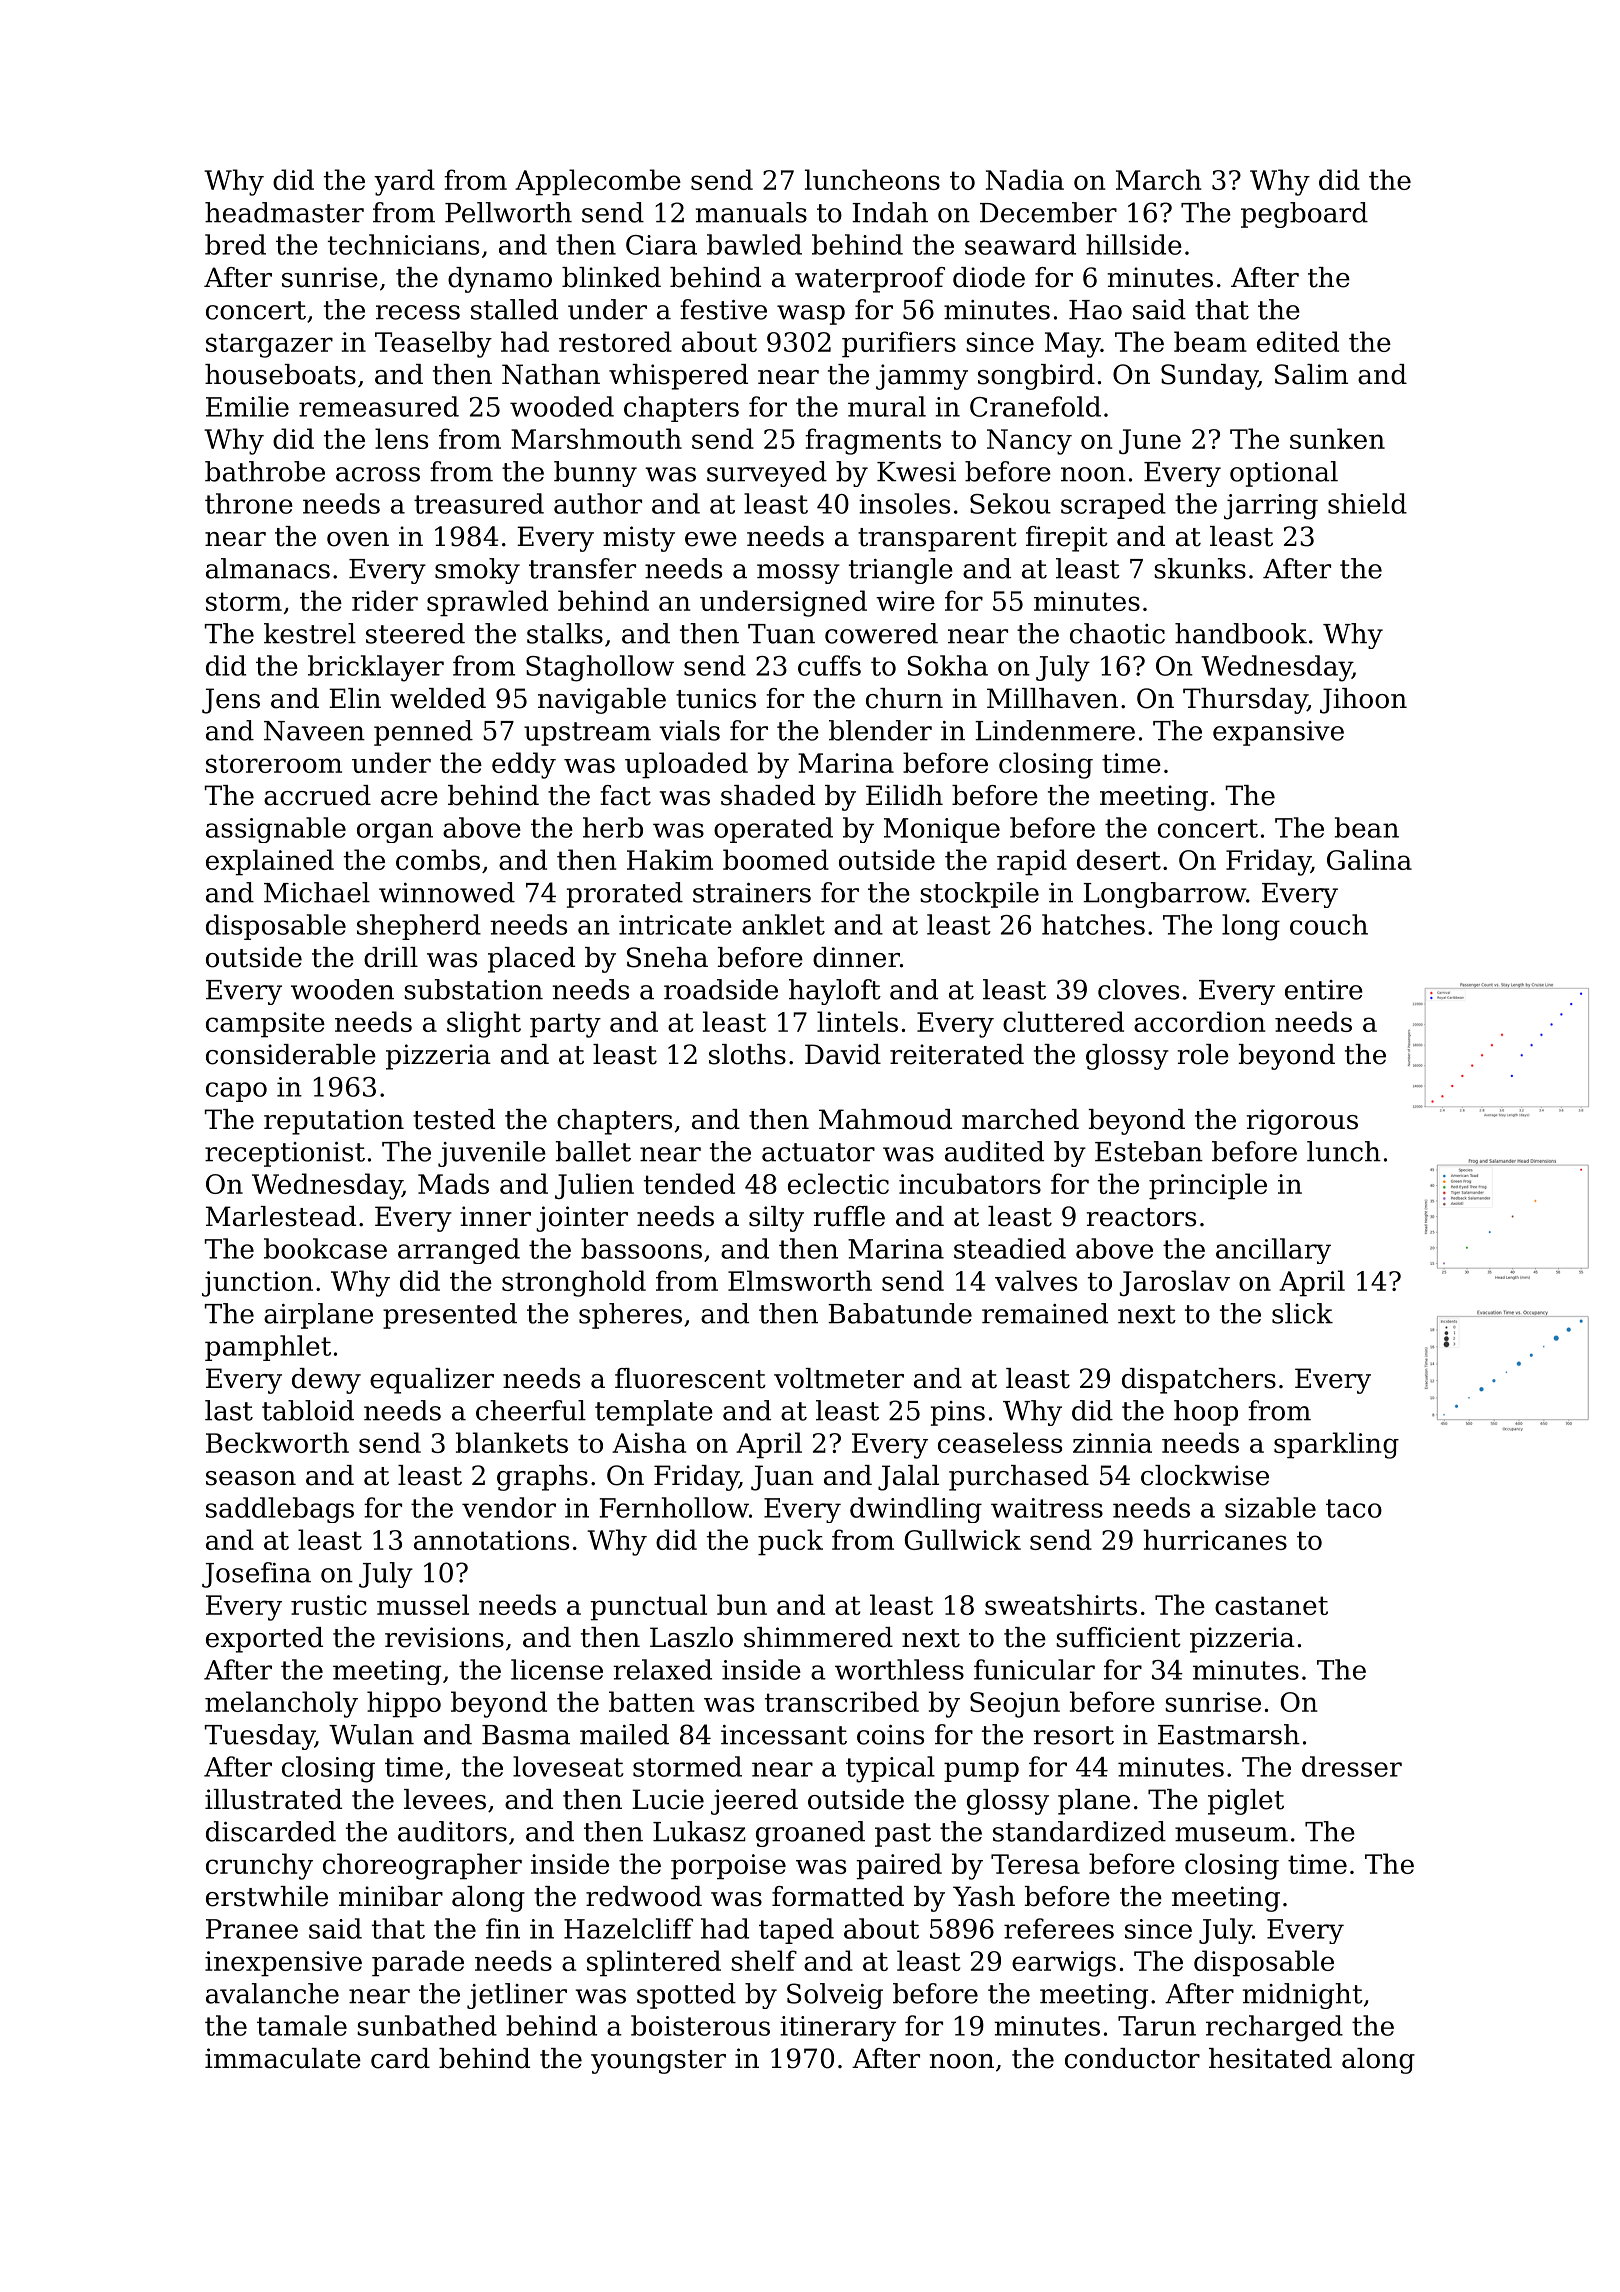  I want to click on edited, so click(1298, 341).
